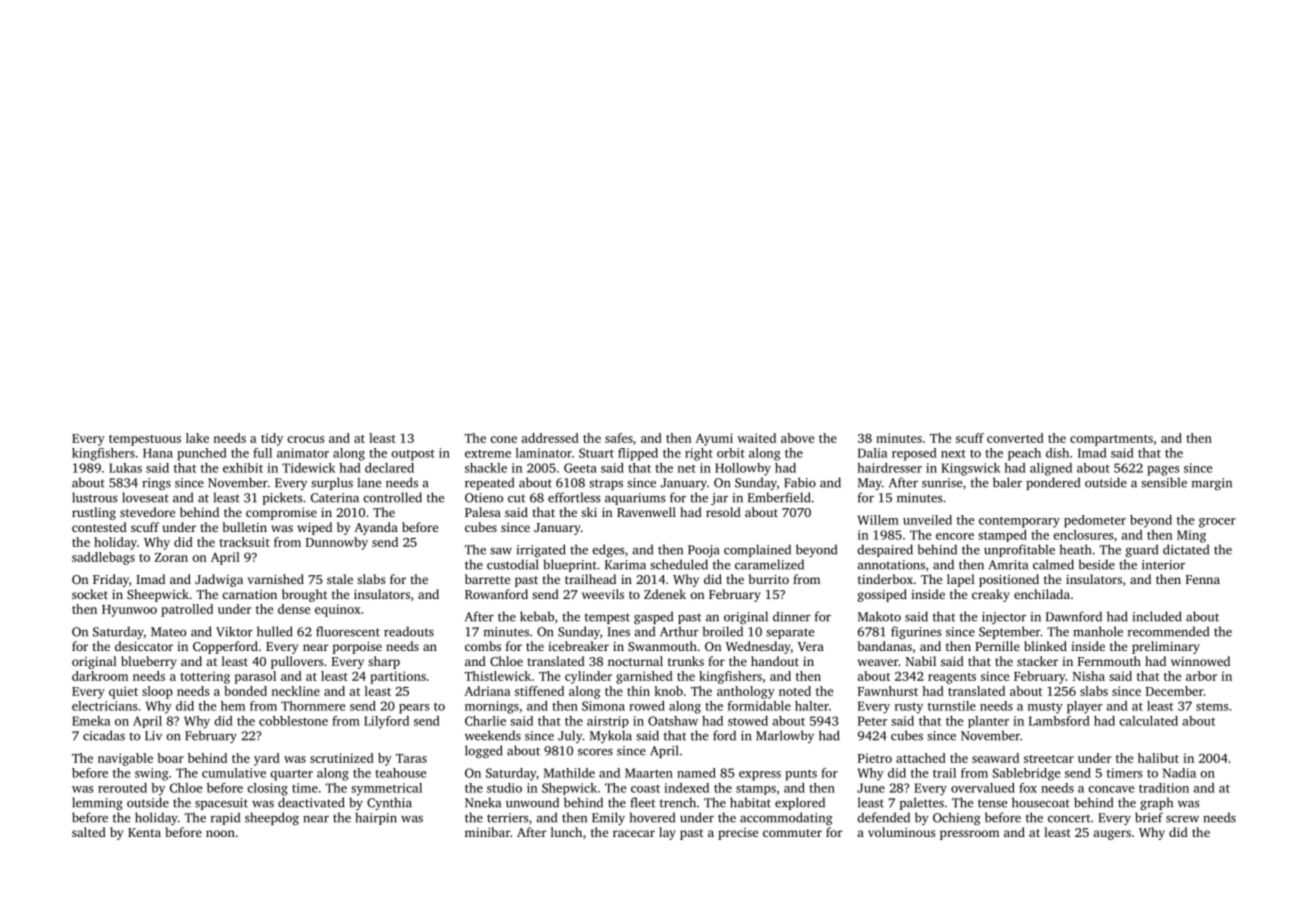 Image resolution: width=1308 pixels, height=924 pixels. What do you see at coordinates (795, 691) in the screenshot?
I see `noted` at bounding box center [795, 691].
